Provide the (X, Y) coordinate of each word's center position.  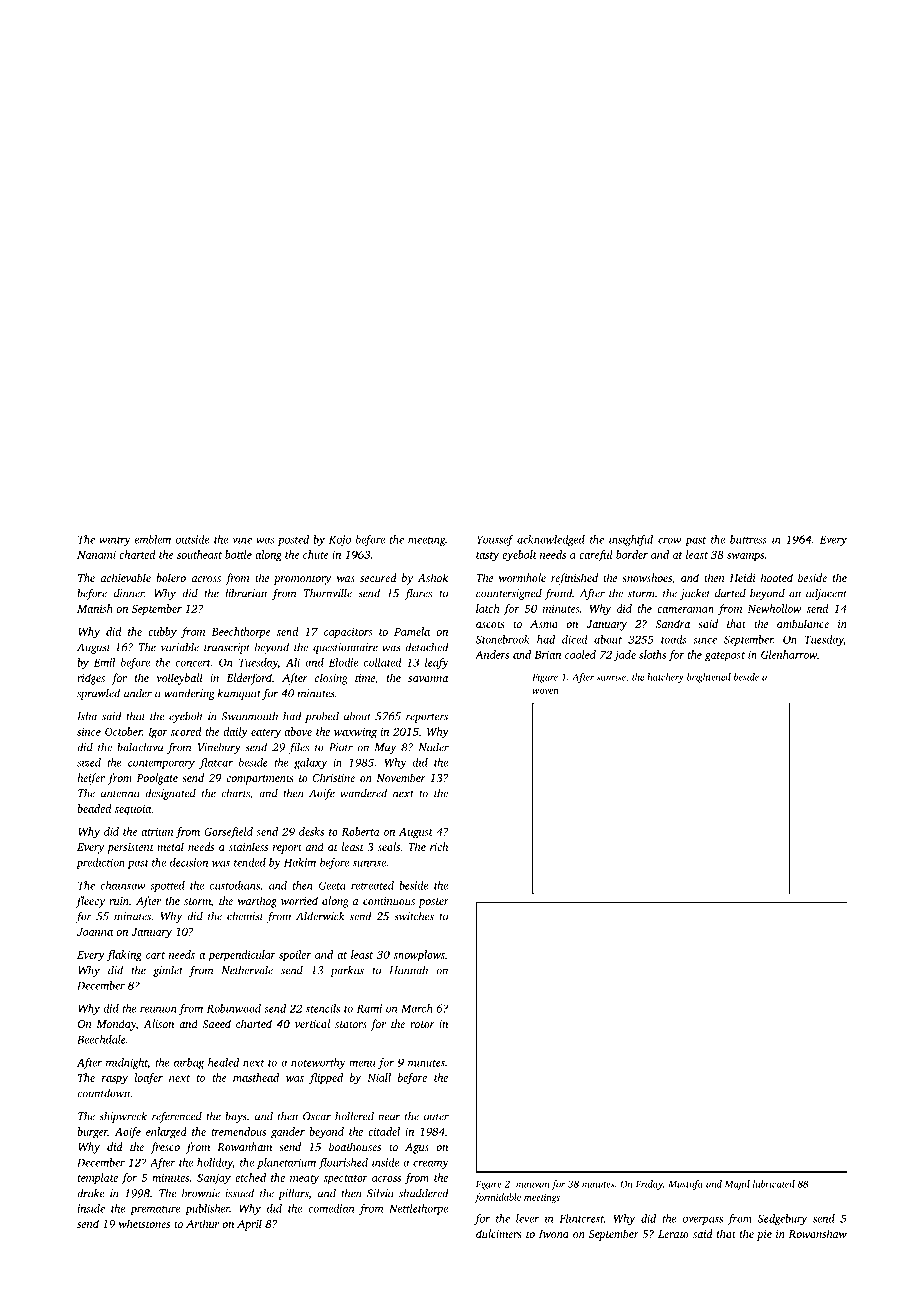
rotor (422, 1024)
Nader (434, 747)
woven (545, 691)
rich (439, 846)
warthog (257, 902)
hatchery (665, 678)
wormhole (522, 577)
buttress (748, 539)
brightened (709, 678)
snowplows (419, 956)
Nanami (96, 555)
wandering (189, 694)
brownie (201, 1193)
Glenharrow (789, 654)
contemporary (161, 764)
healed (223, 1062)
